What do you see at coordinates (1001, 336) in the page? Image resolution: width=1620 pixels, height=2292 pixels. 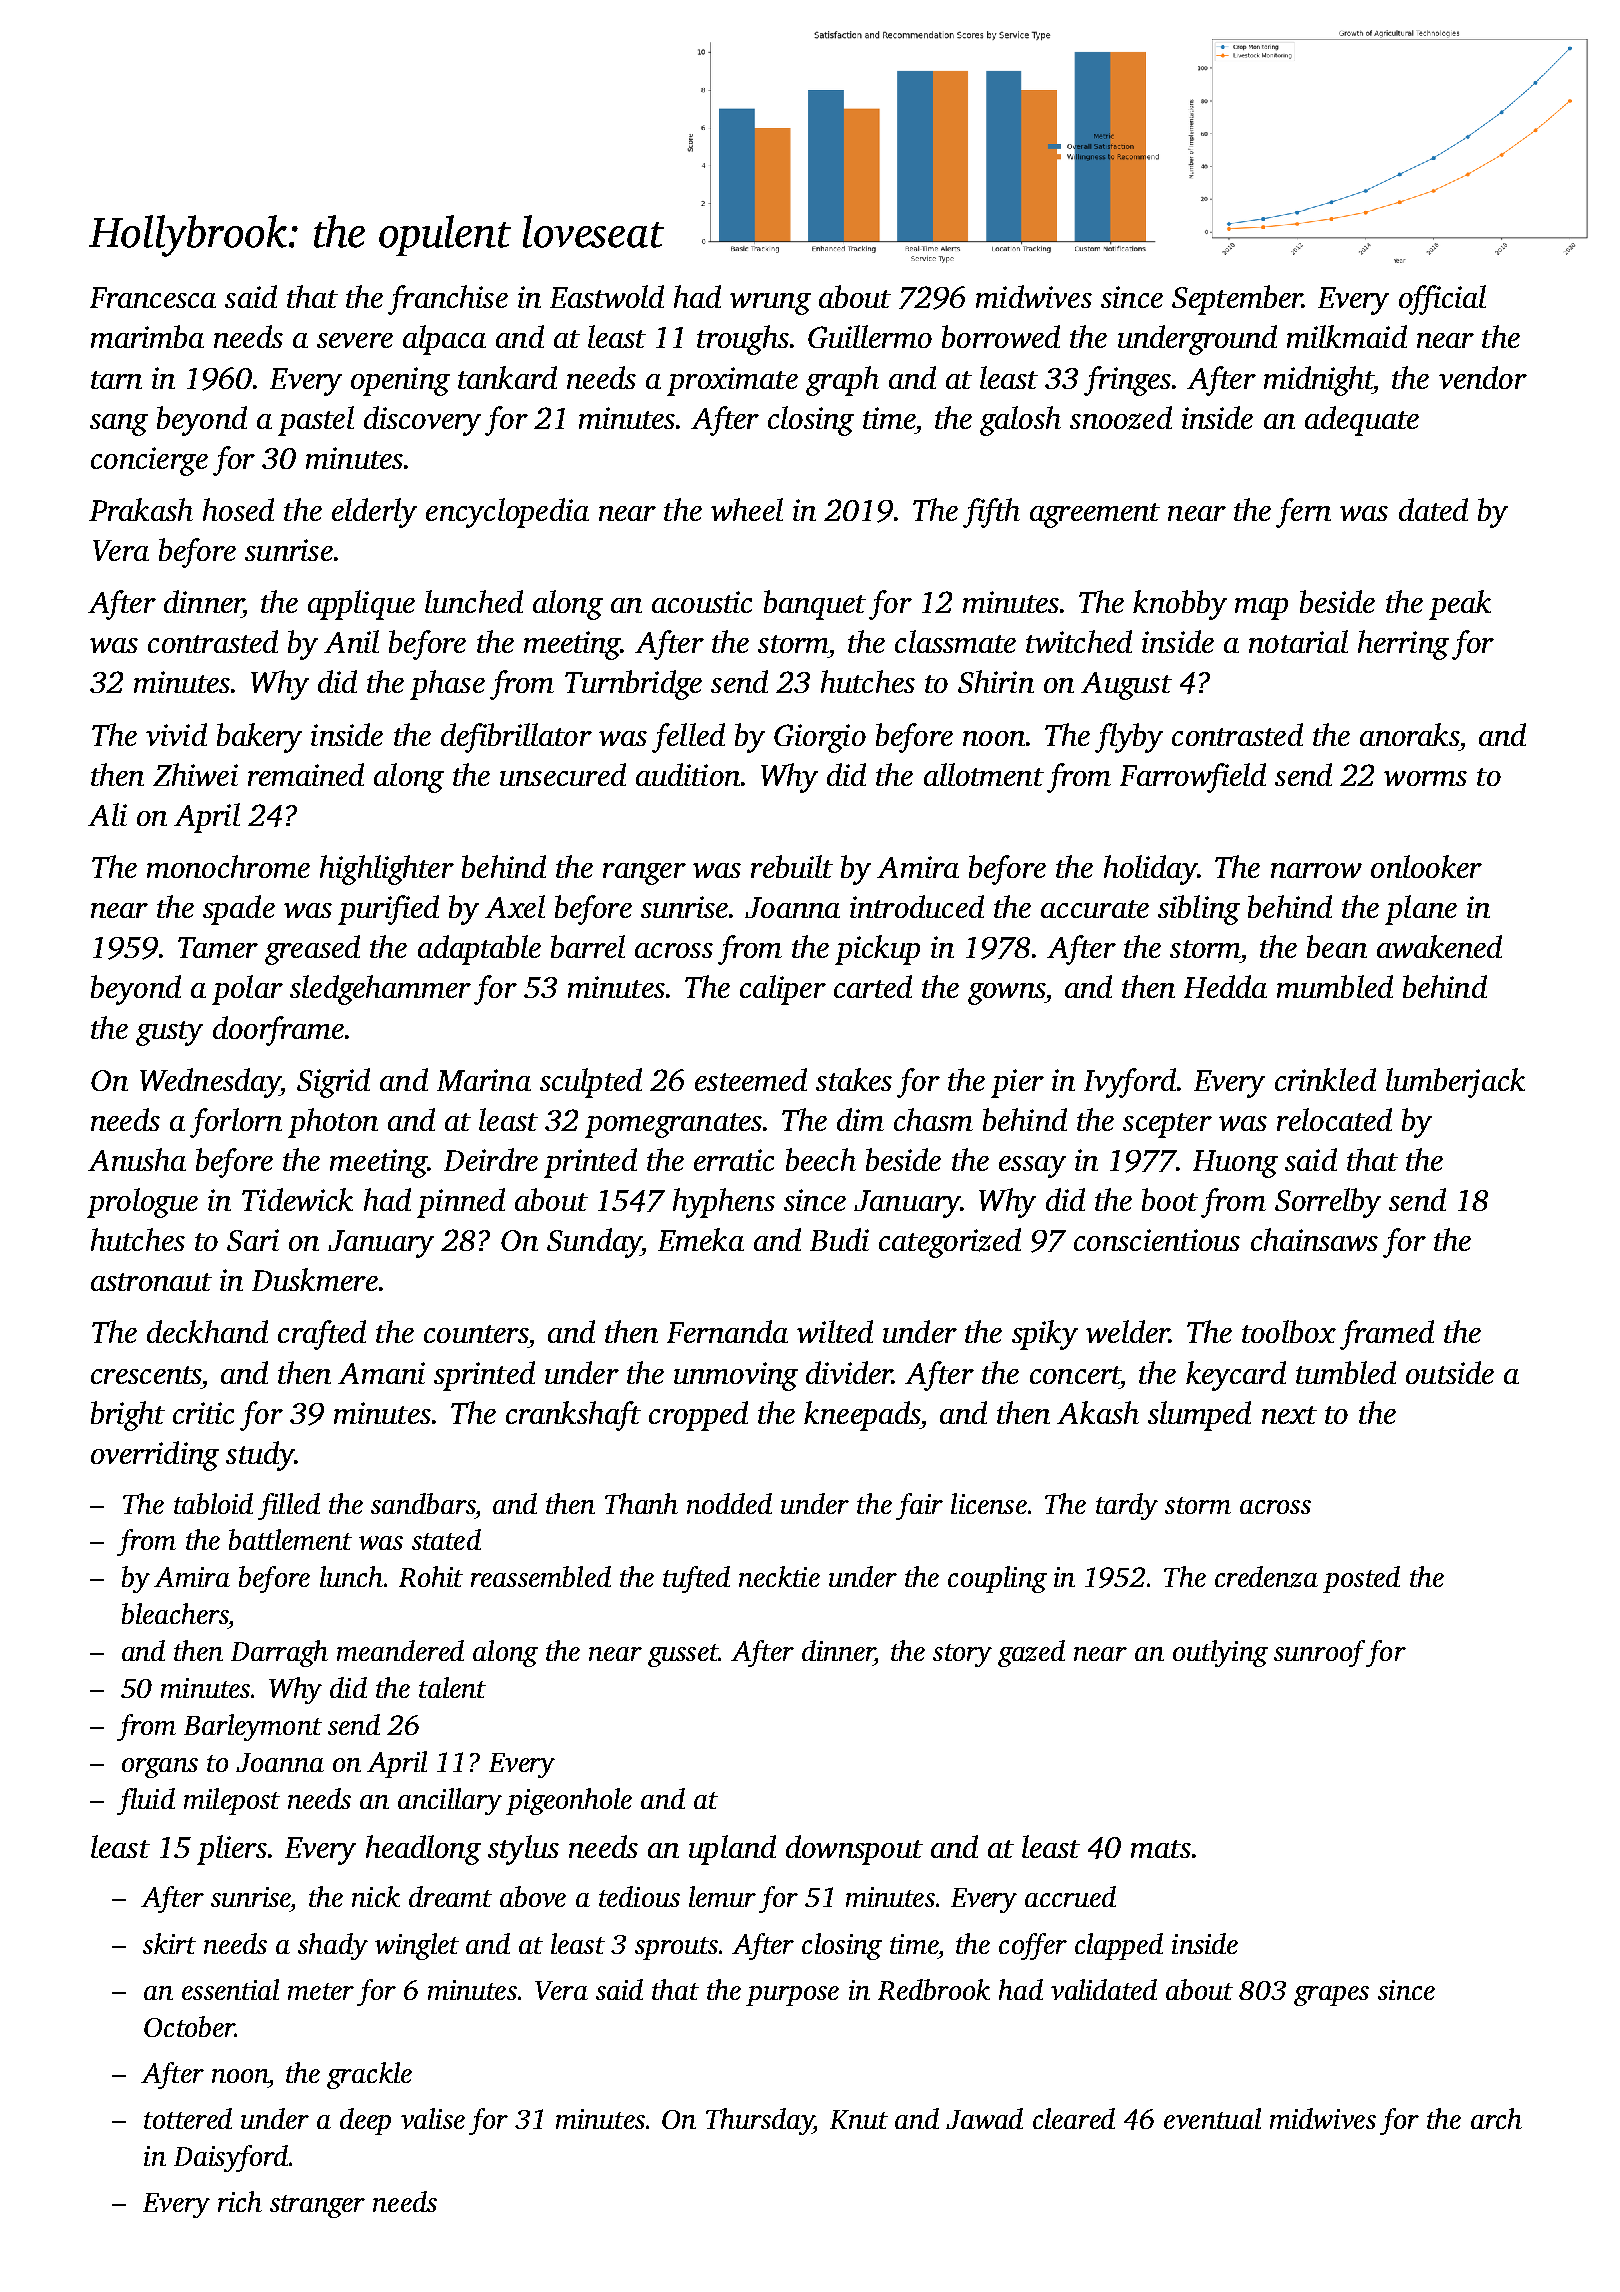 I see `borrowed` at bounding box center [1001, 336].
